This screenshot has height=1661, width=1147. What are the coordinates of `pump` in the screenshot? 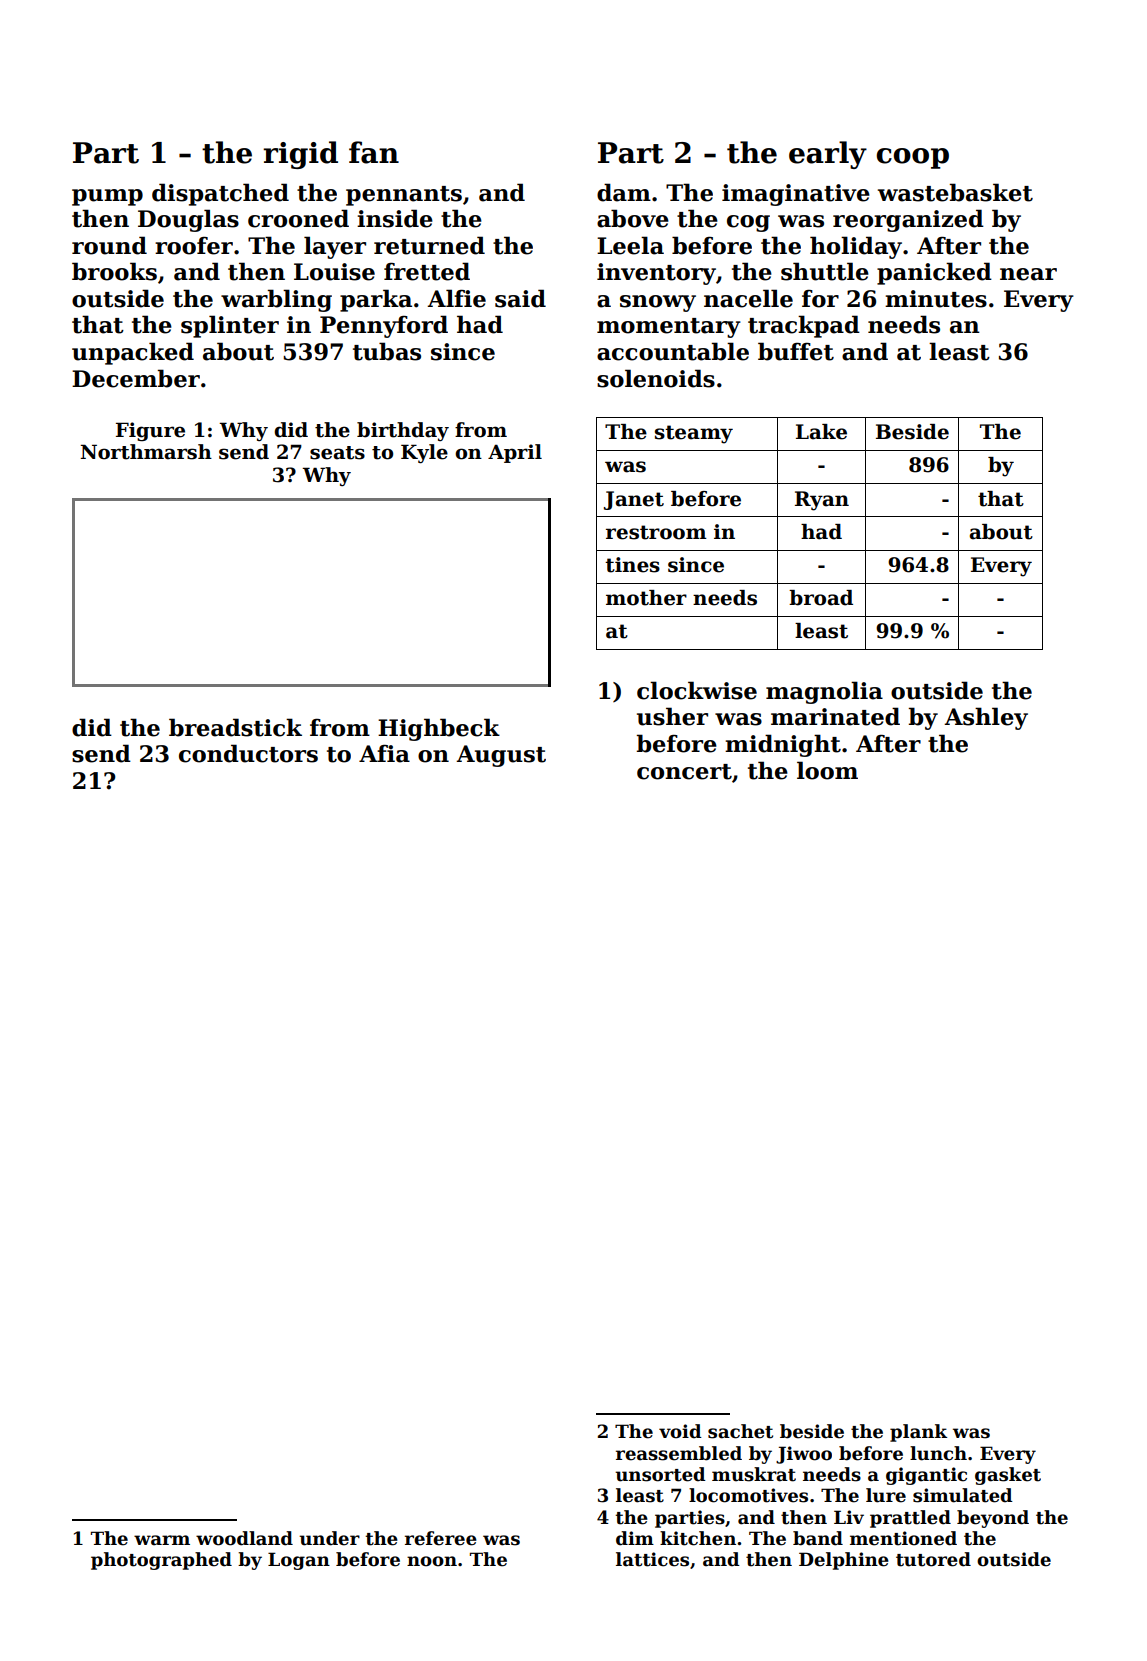 It's located at (107, 197).
